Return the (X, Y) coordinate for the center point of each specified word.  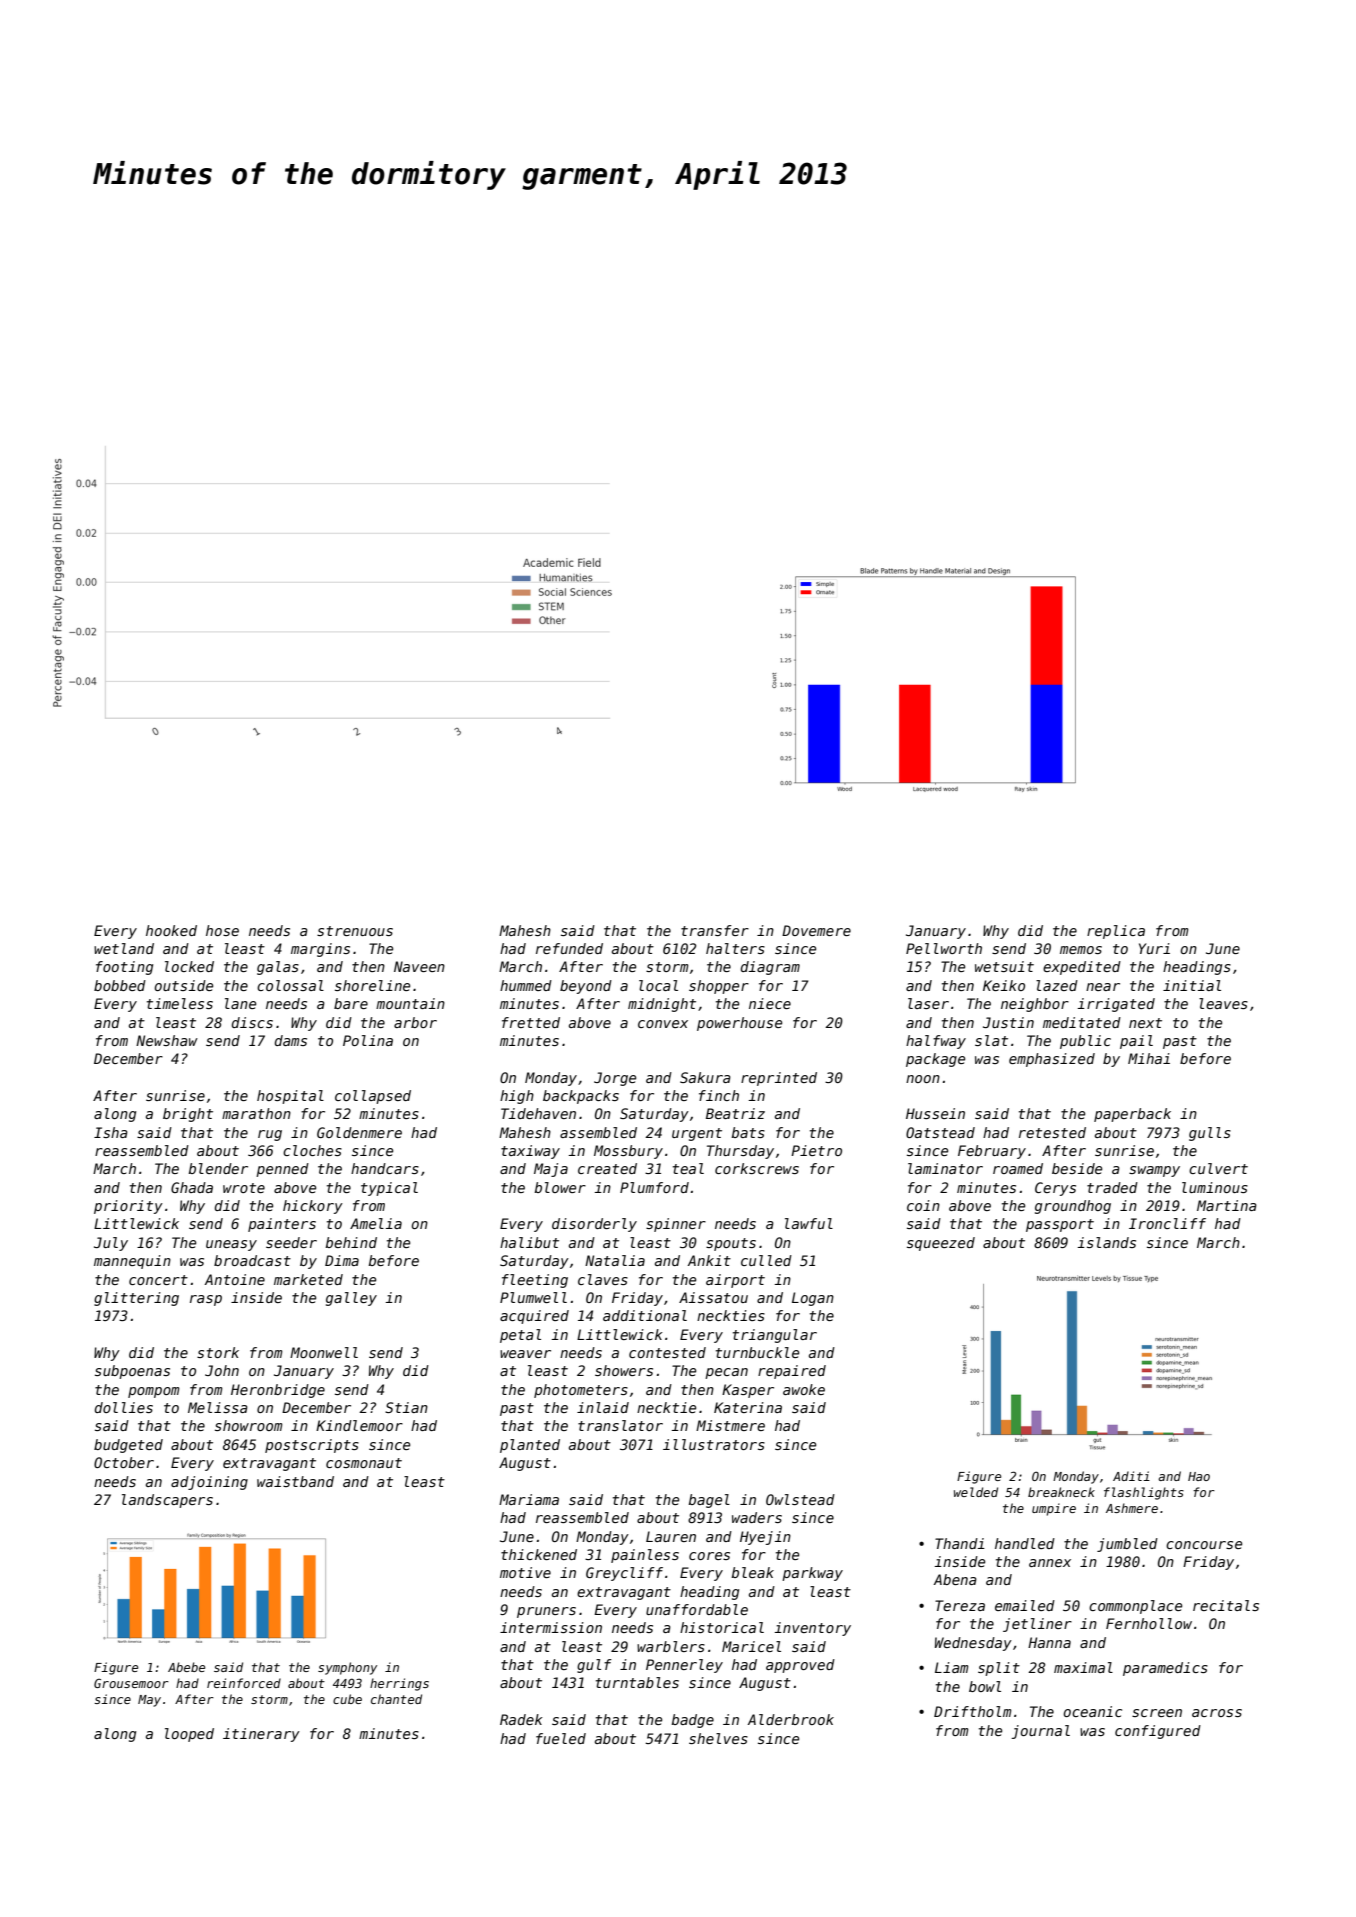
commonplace (1135, 1607)
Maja (551, 1170)
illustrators (714, 1444)
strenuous (355, 931)
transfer (715, 930)
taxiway (530, 1152)
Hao (1199, 1476)
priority (128, 1207)
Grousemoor (131, 1683)
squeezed (941, 1244)
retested (1052, 1132)
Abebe (186, 1667)
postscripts (312, 1446)
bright (188, 1115)
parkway (812, 1574)
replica (1116, 932)
